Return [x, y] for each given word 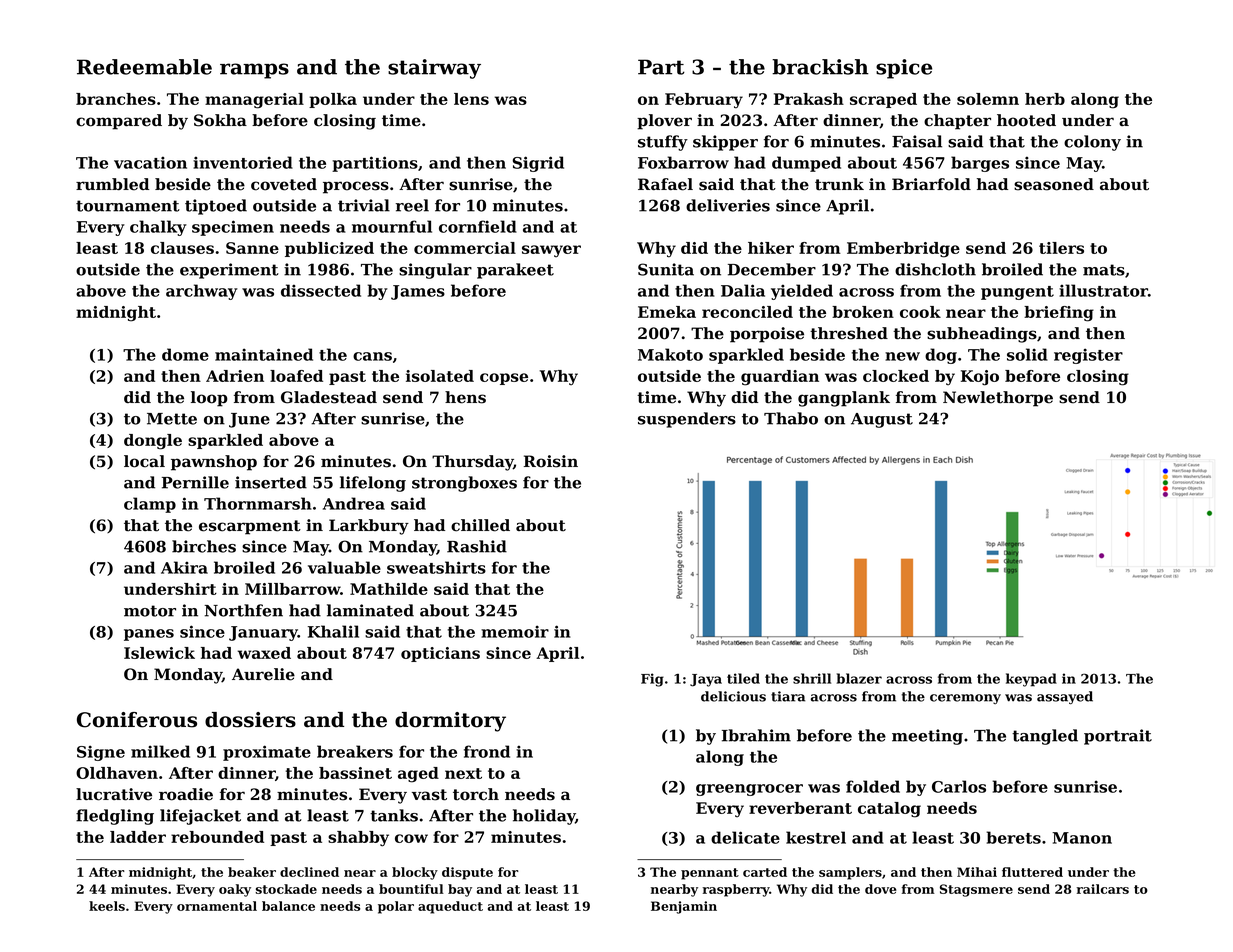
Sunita [666, 269]
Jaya [706, 680]
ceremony [965, 699]
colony [1092, 143]
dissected [321, 290]
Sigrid [538, 164]
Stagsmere [976, 890]
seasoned [1054, 184]
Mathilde [389, 589]
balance [288, 906]
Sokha [220, 120]
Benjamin [684, 907]
